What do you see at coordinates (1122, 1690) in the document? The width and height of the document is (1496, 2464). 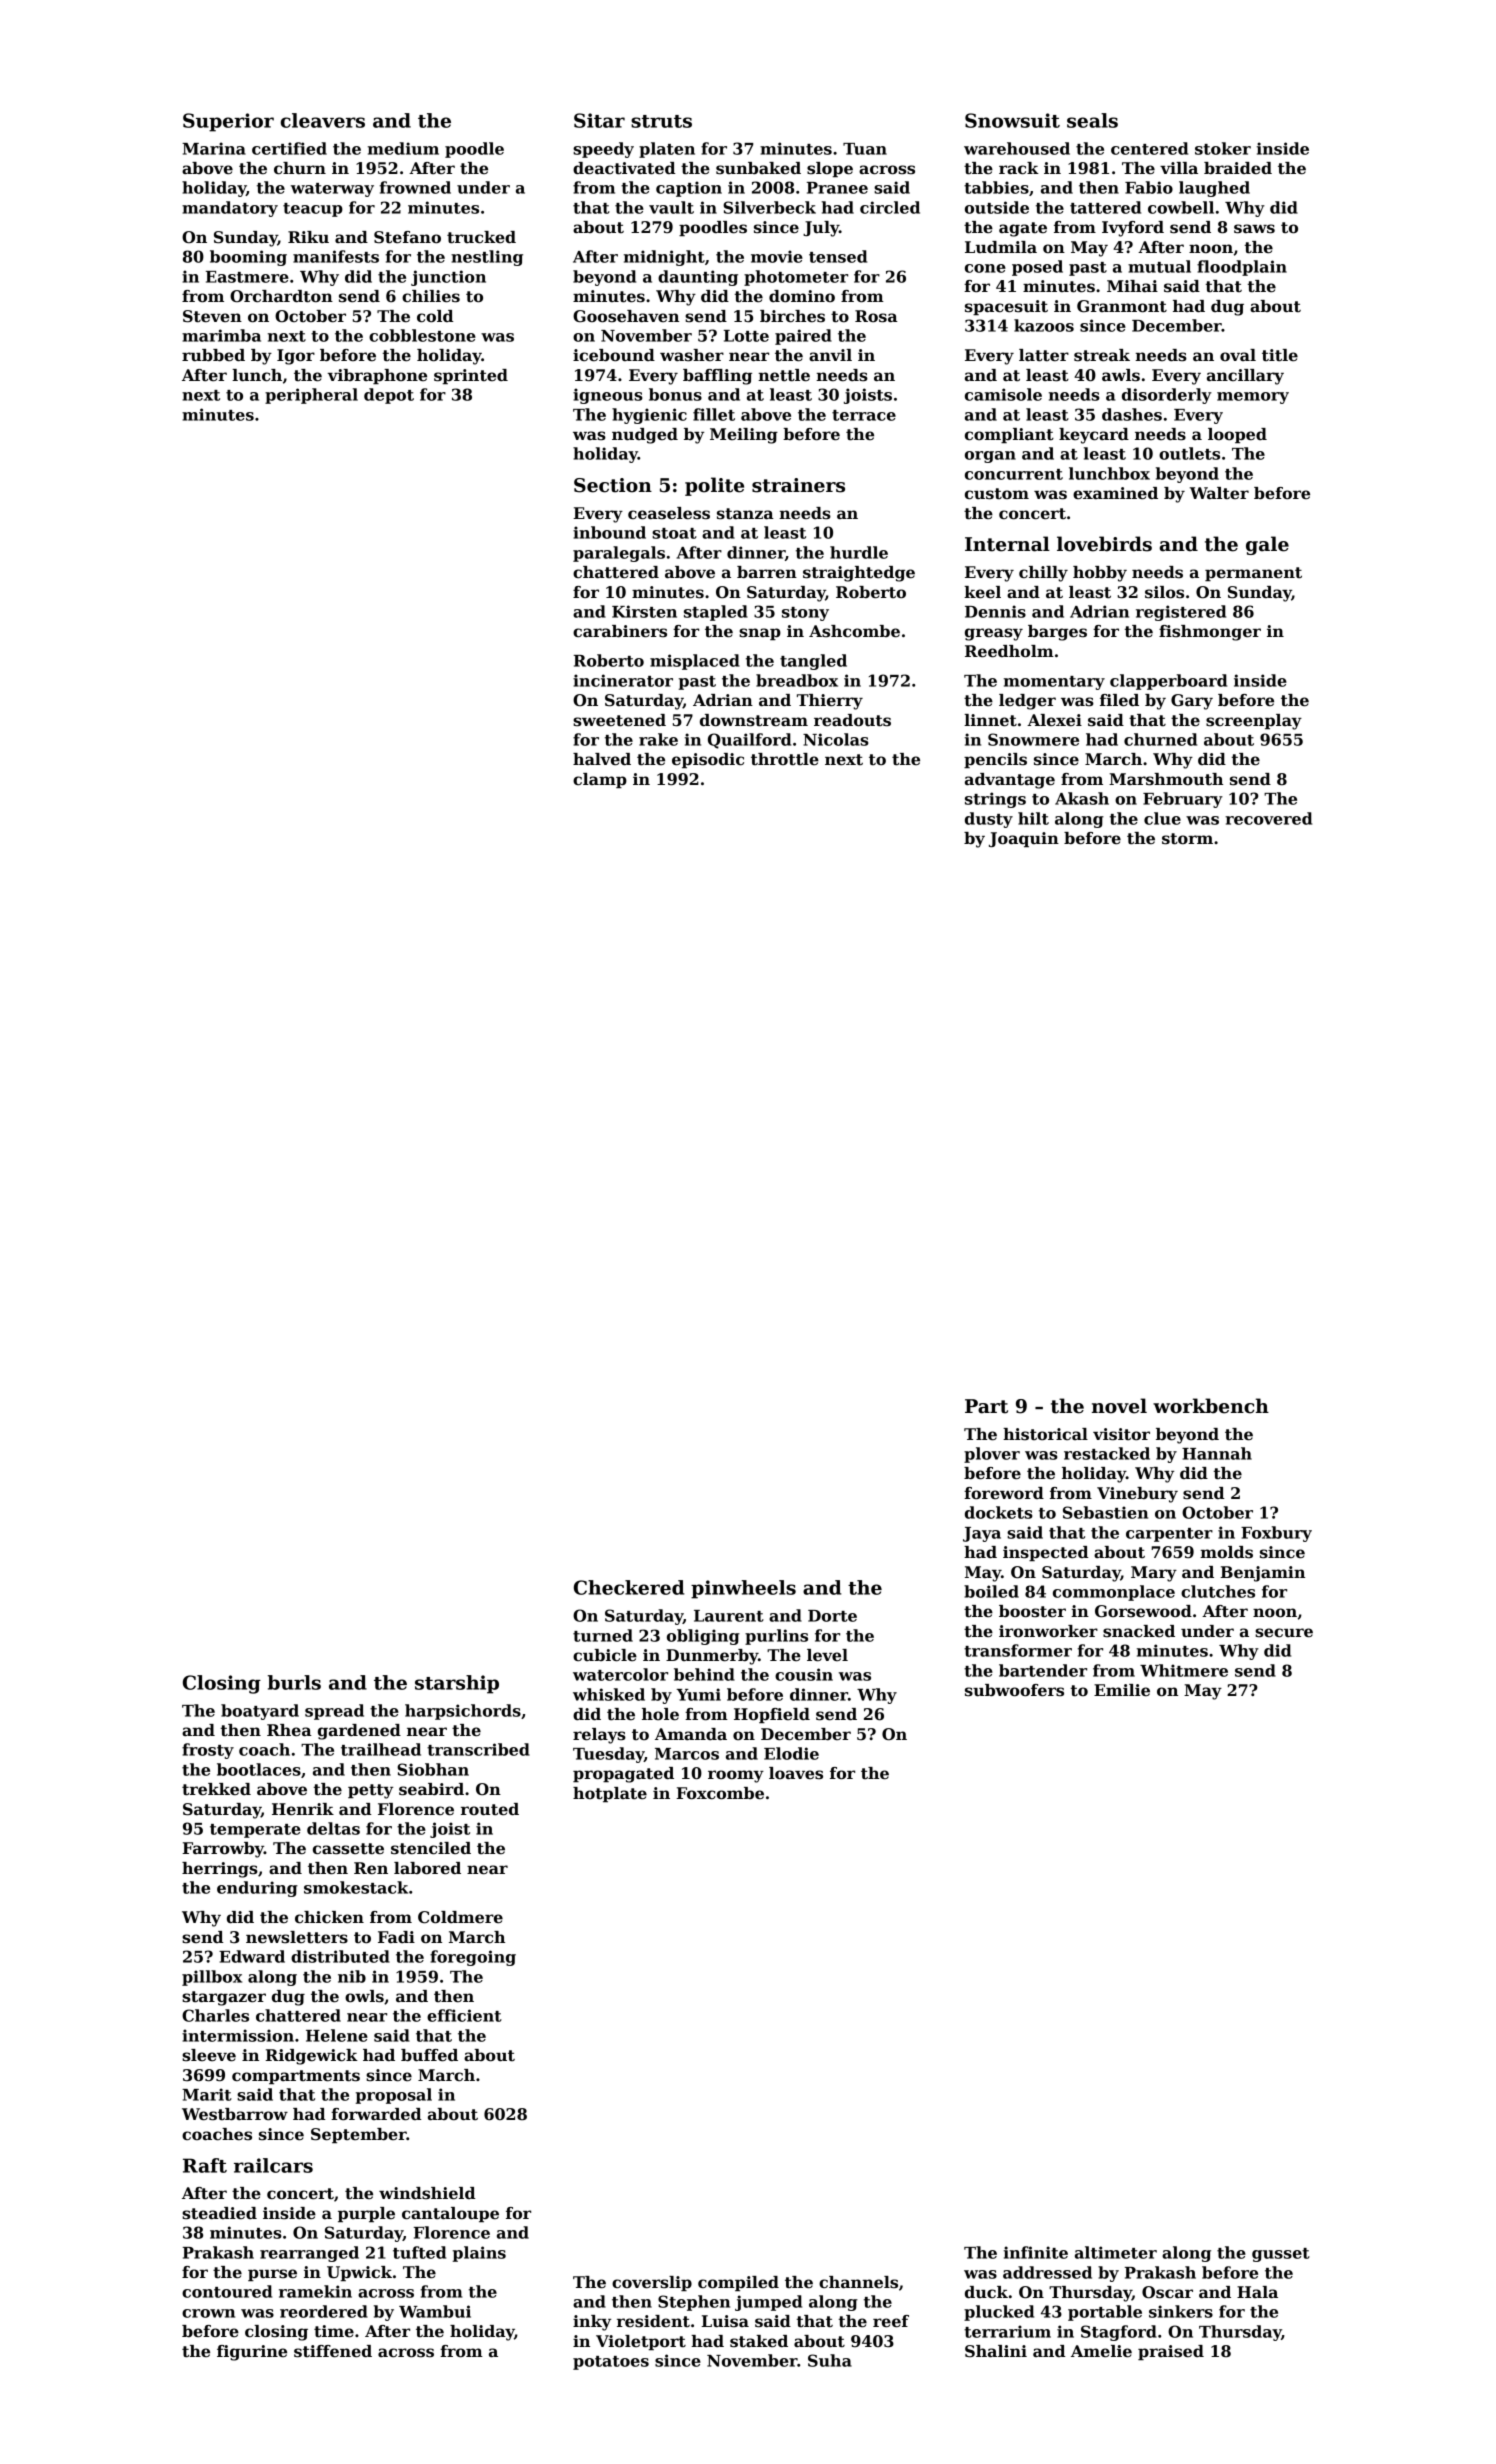 I see `Emilie` at bounding box center [1122, 1690].
